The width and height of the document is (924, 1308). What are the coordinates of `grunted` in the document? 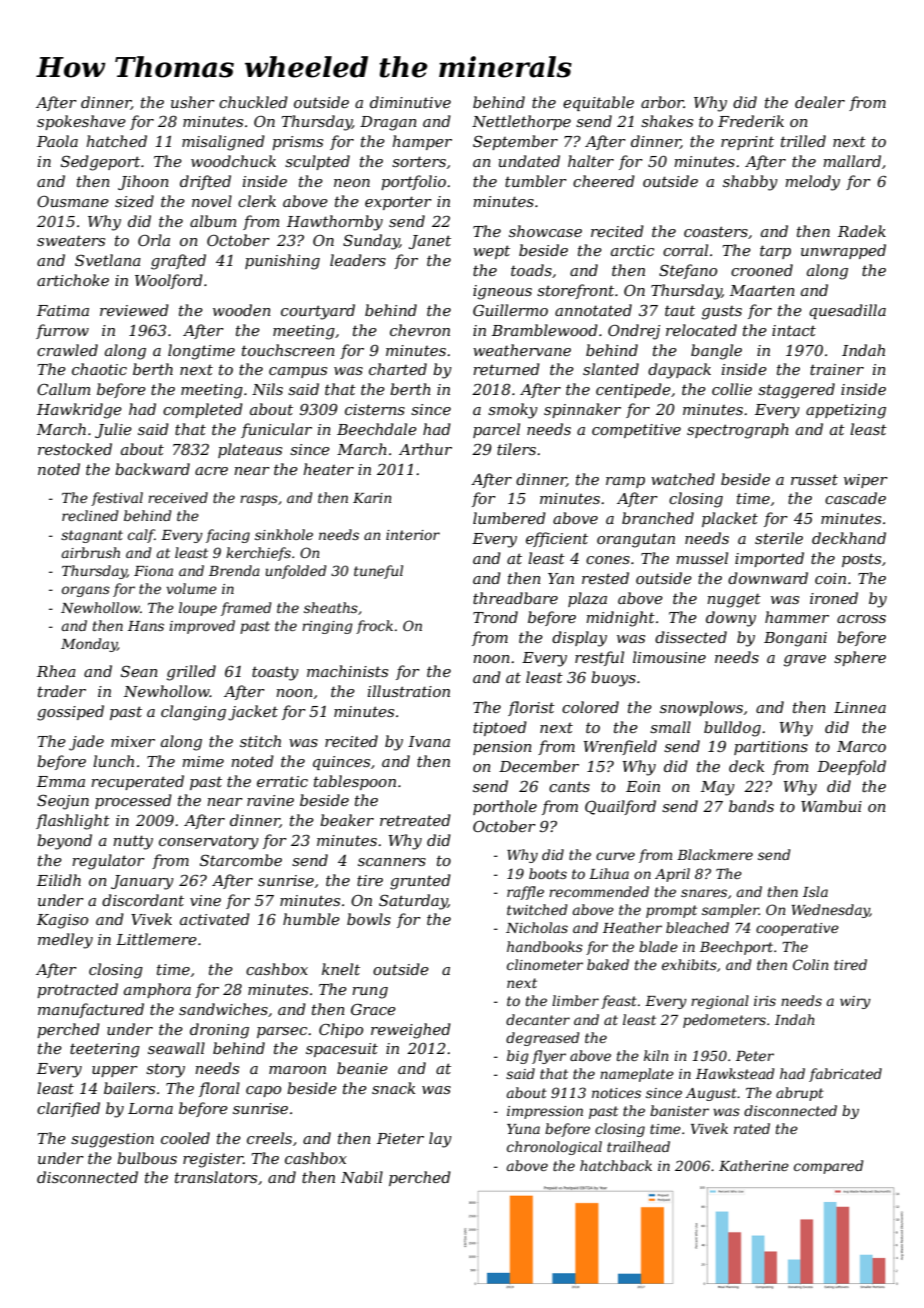 It's located at (420, 882).
